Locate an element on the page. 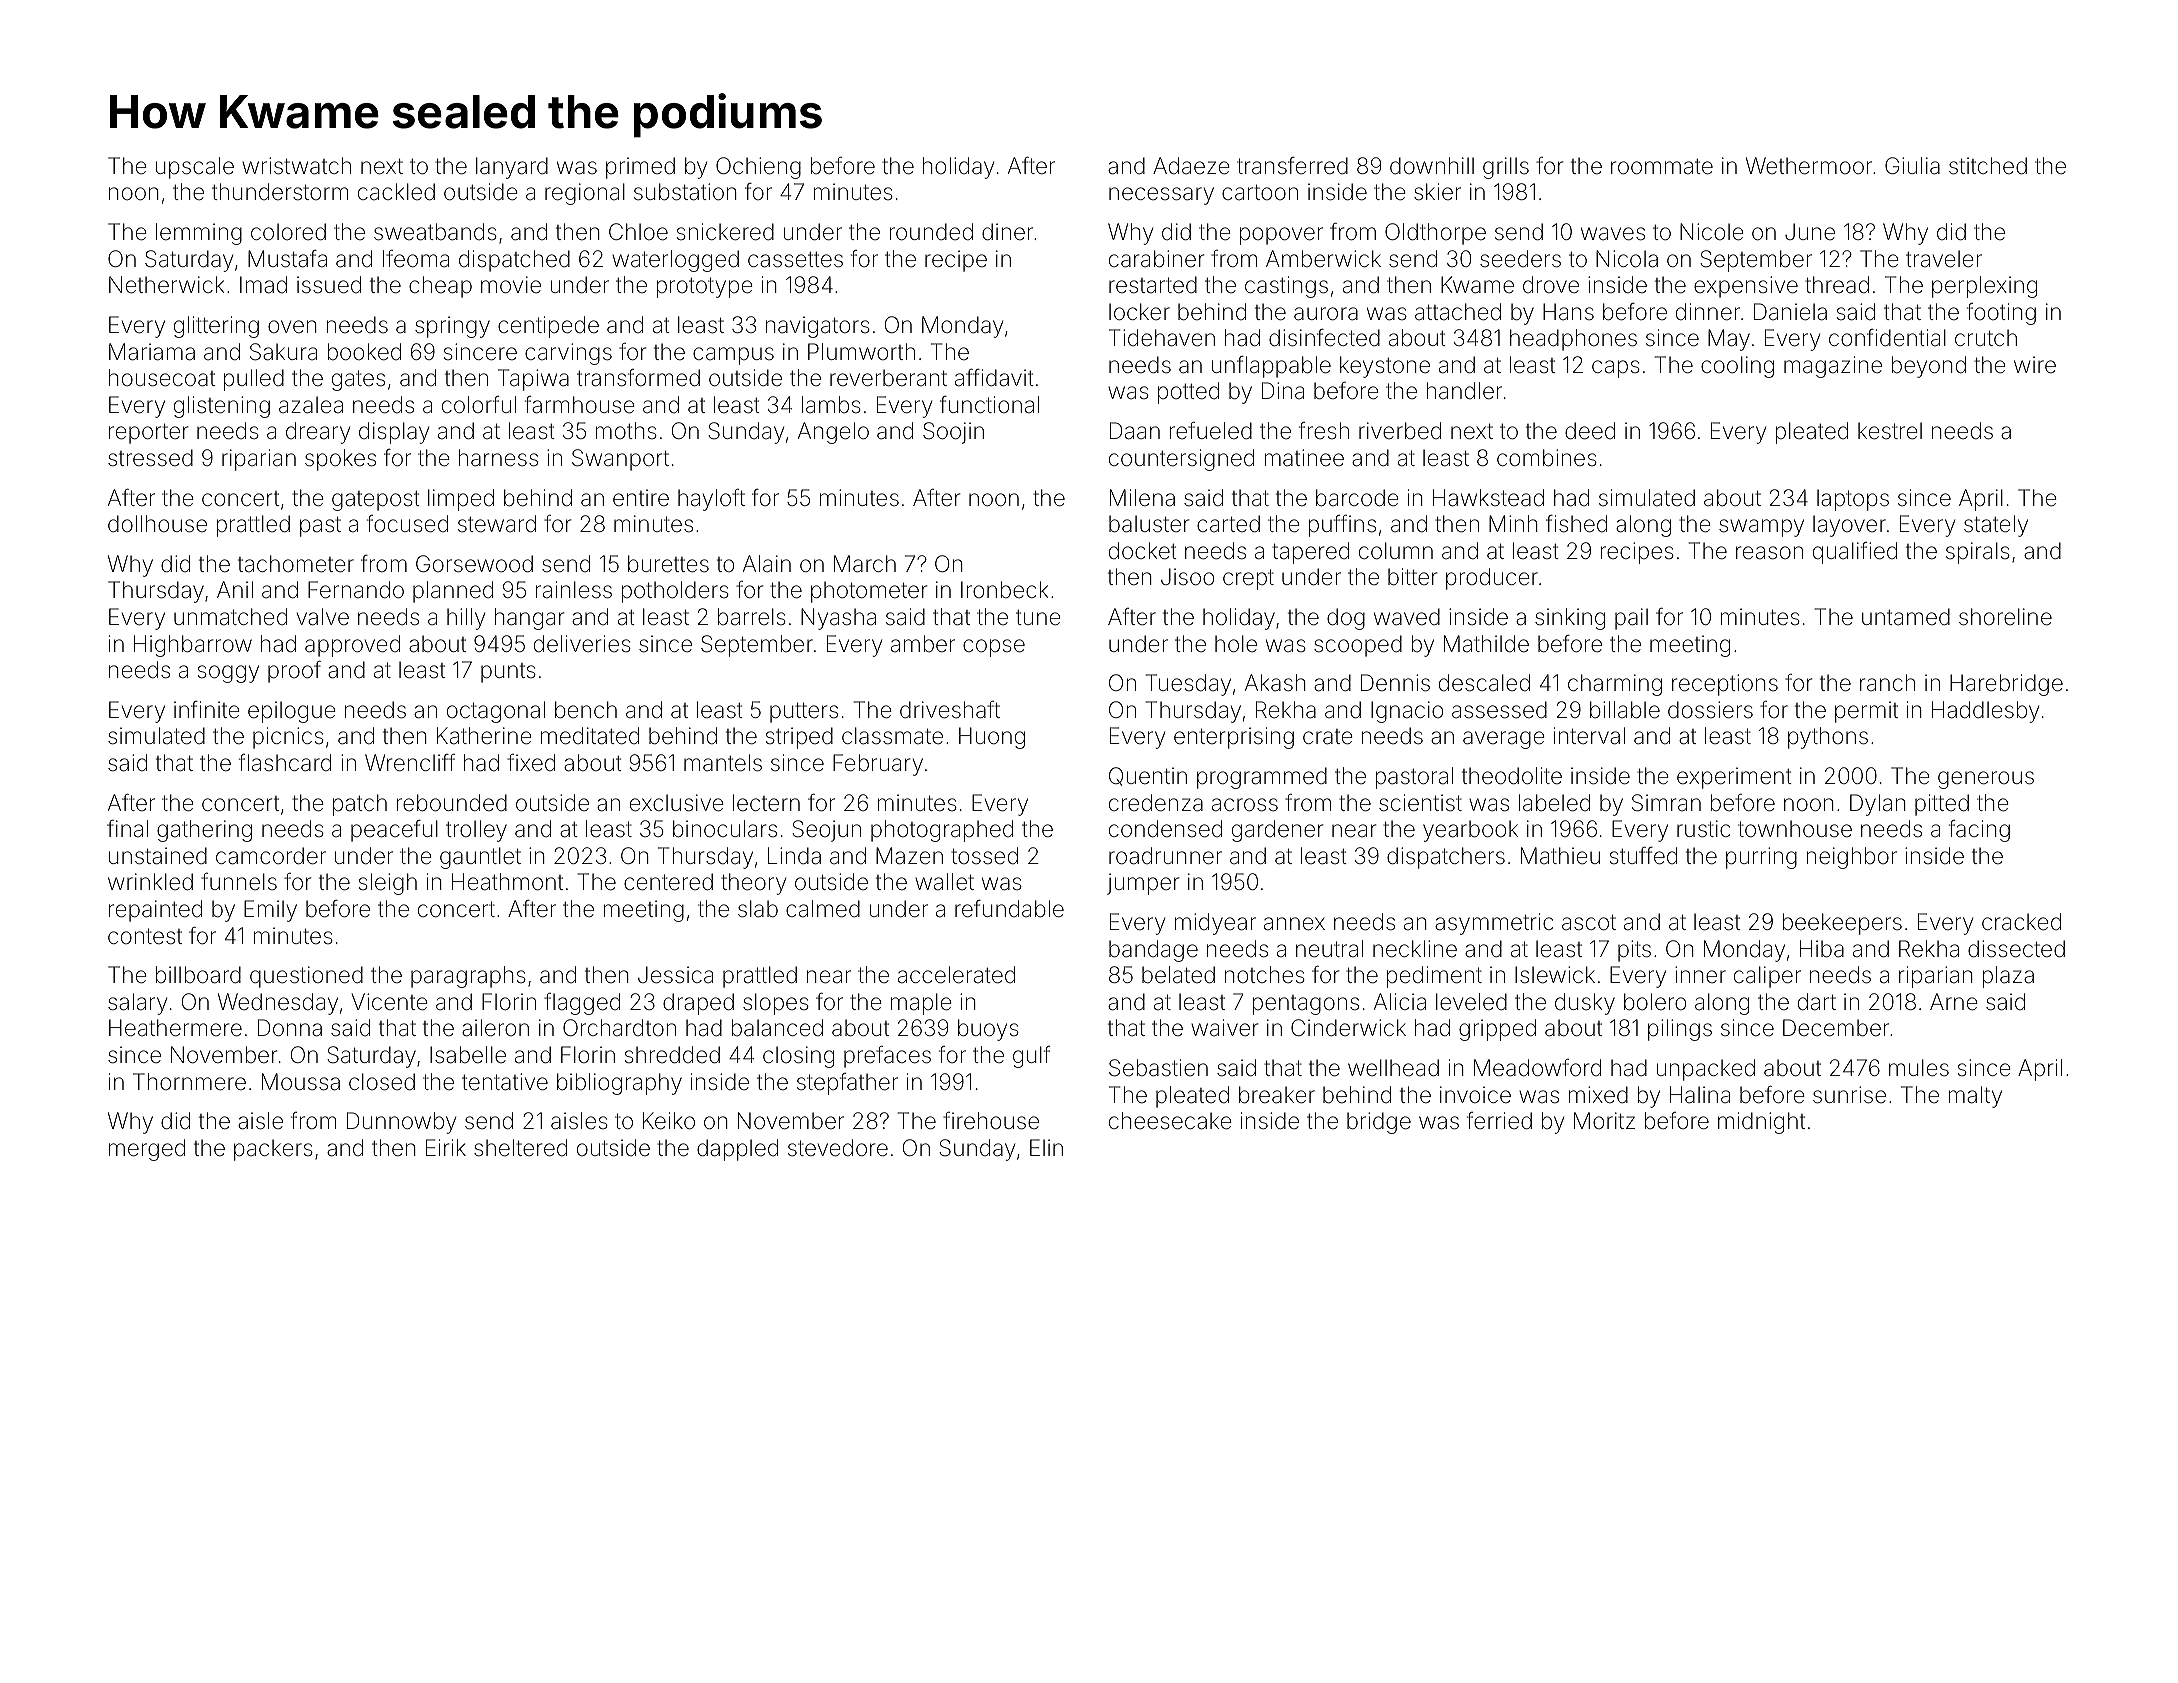 Image resolution: width=2178 pixels, height=1683 pixels. unpacked is located at coordinates (1706, 1070).
